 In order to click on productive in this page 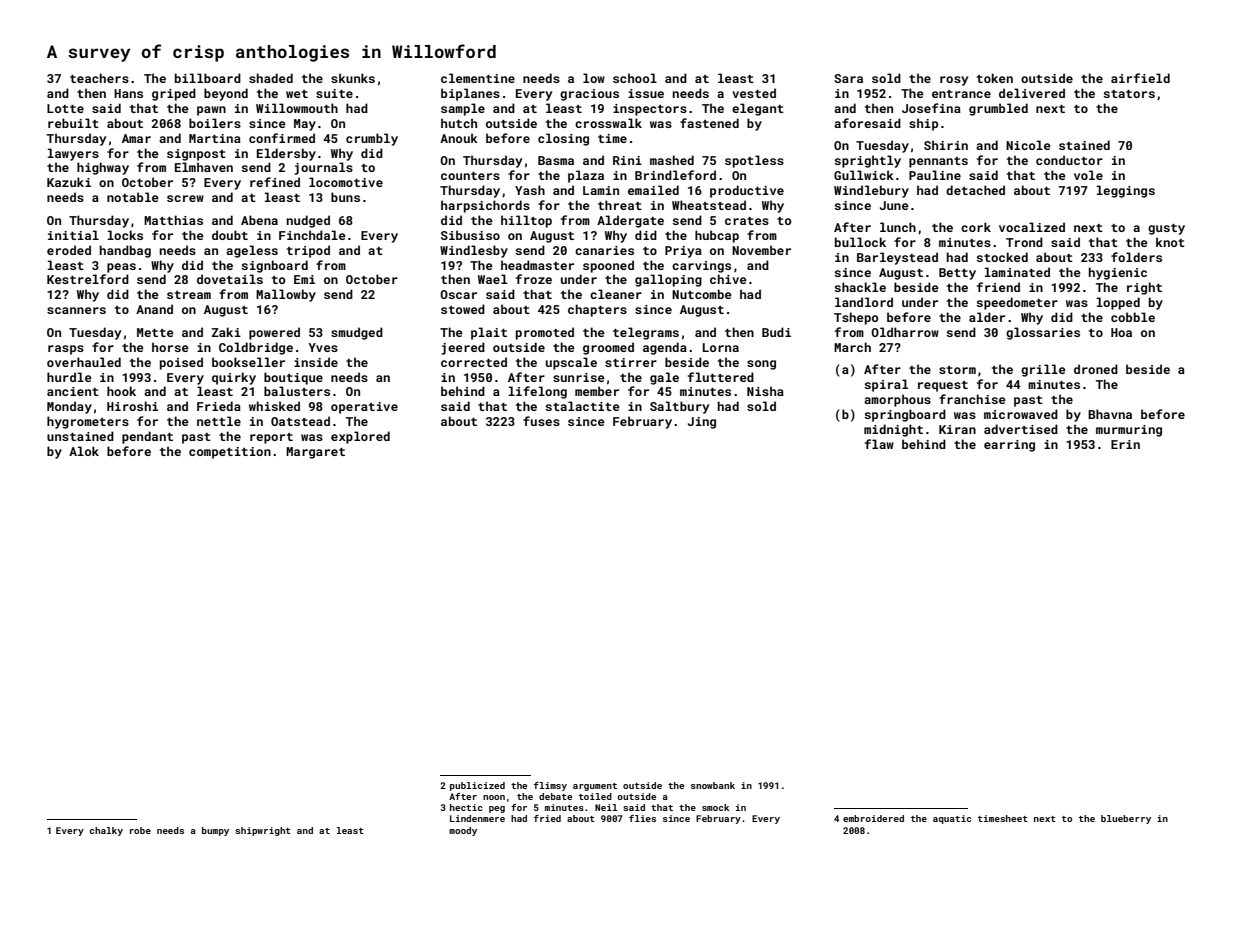, I will do `click(747, 191)`.
